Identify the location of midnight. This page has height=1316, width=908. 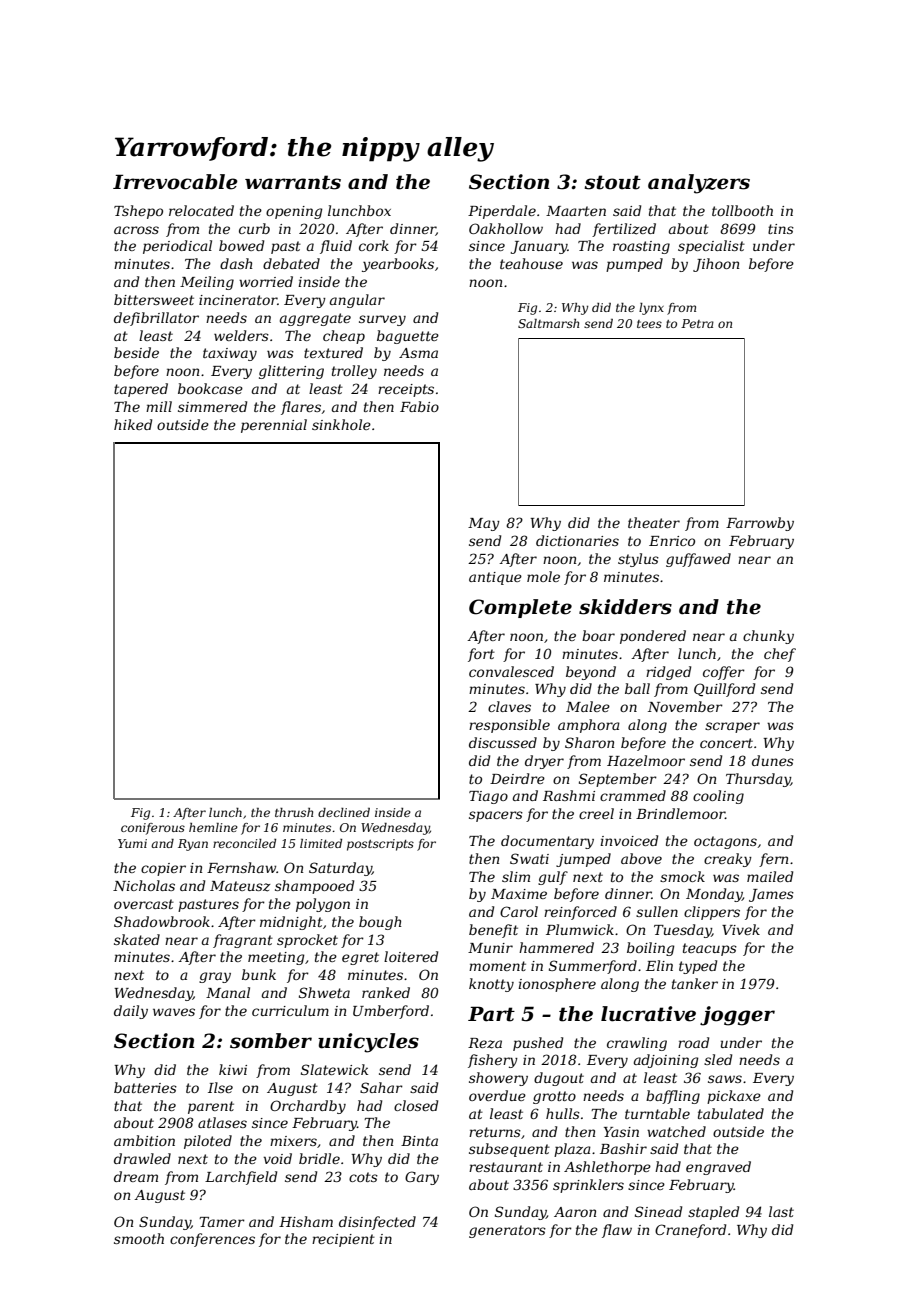
(291, 923).
